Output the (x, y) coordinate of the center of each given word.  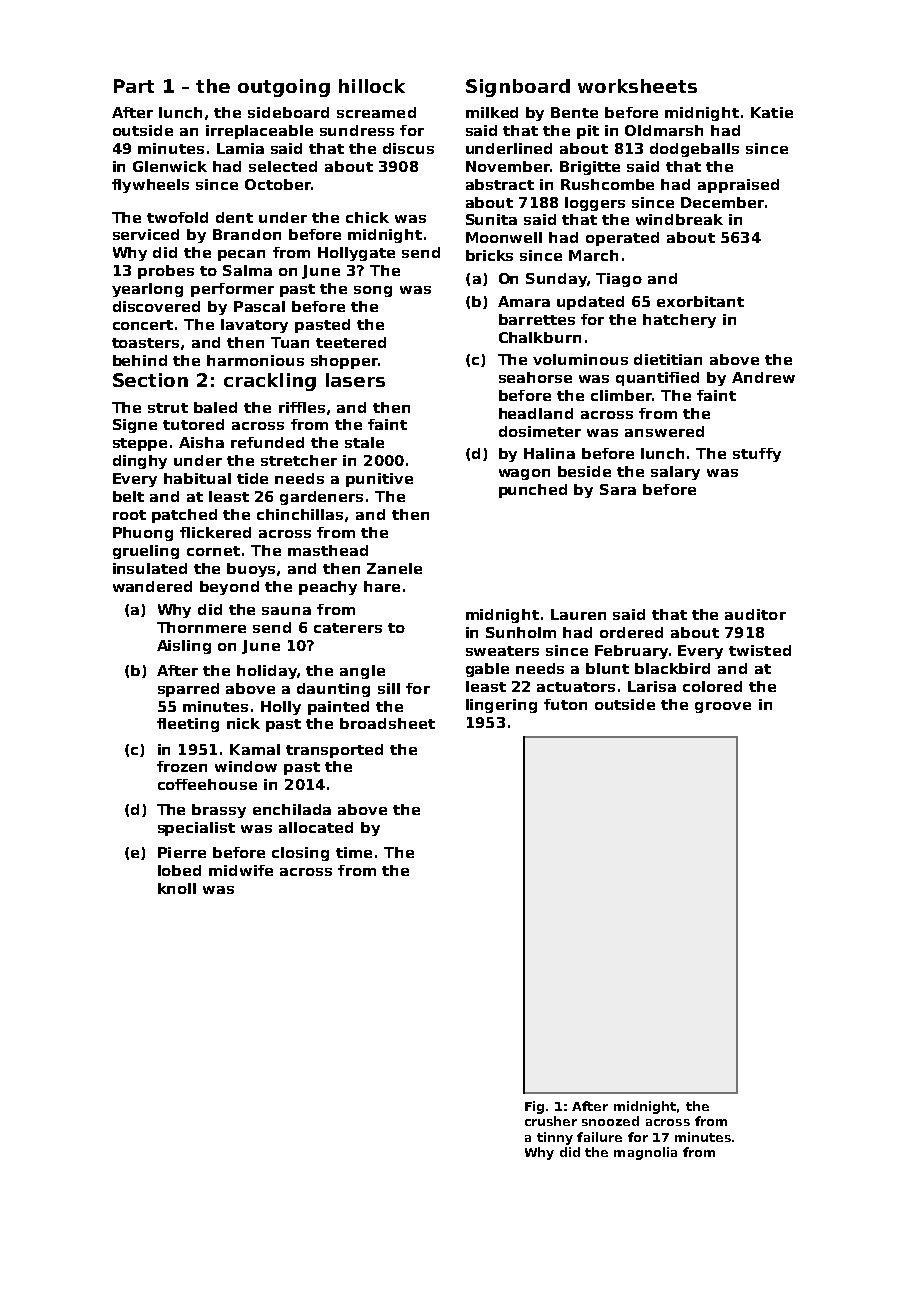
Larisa (652, 686)
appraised (738, 186)
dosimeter (540, 431)
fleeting (188, 725)
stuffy (757, 455)
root (129, 515)
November (508, 166)
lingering (501, 706)
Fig (534, 1107)
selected (283, 166)
